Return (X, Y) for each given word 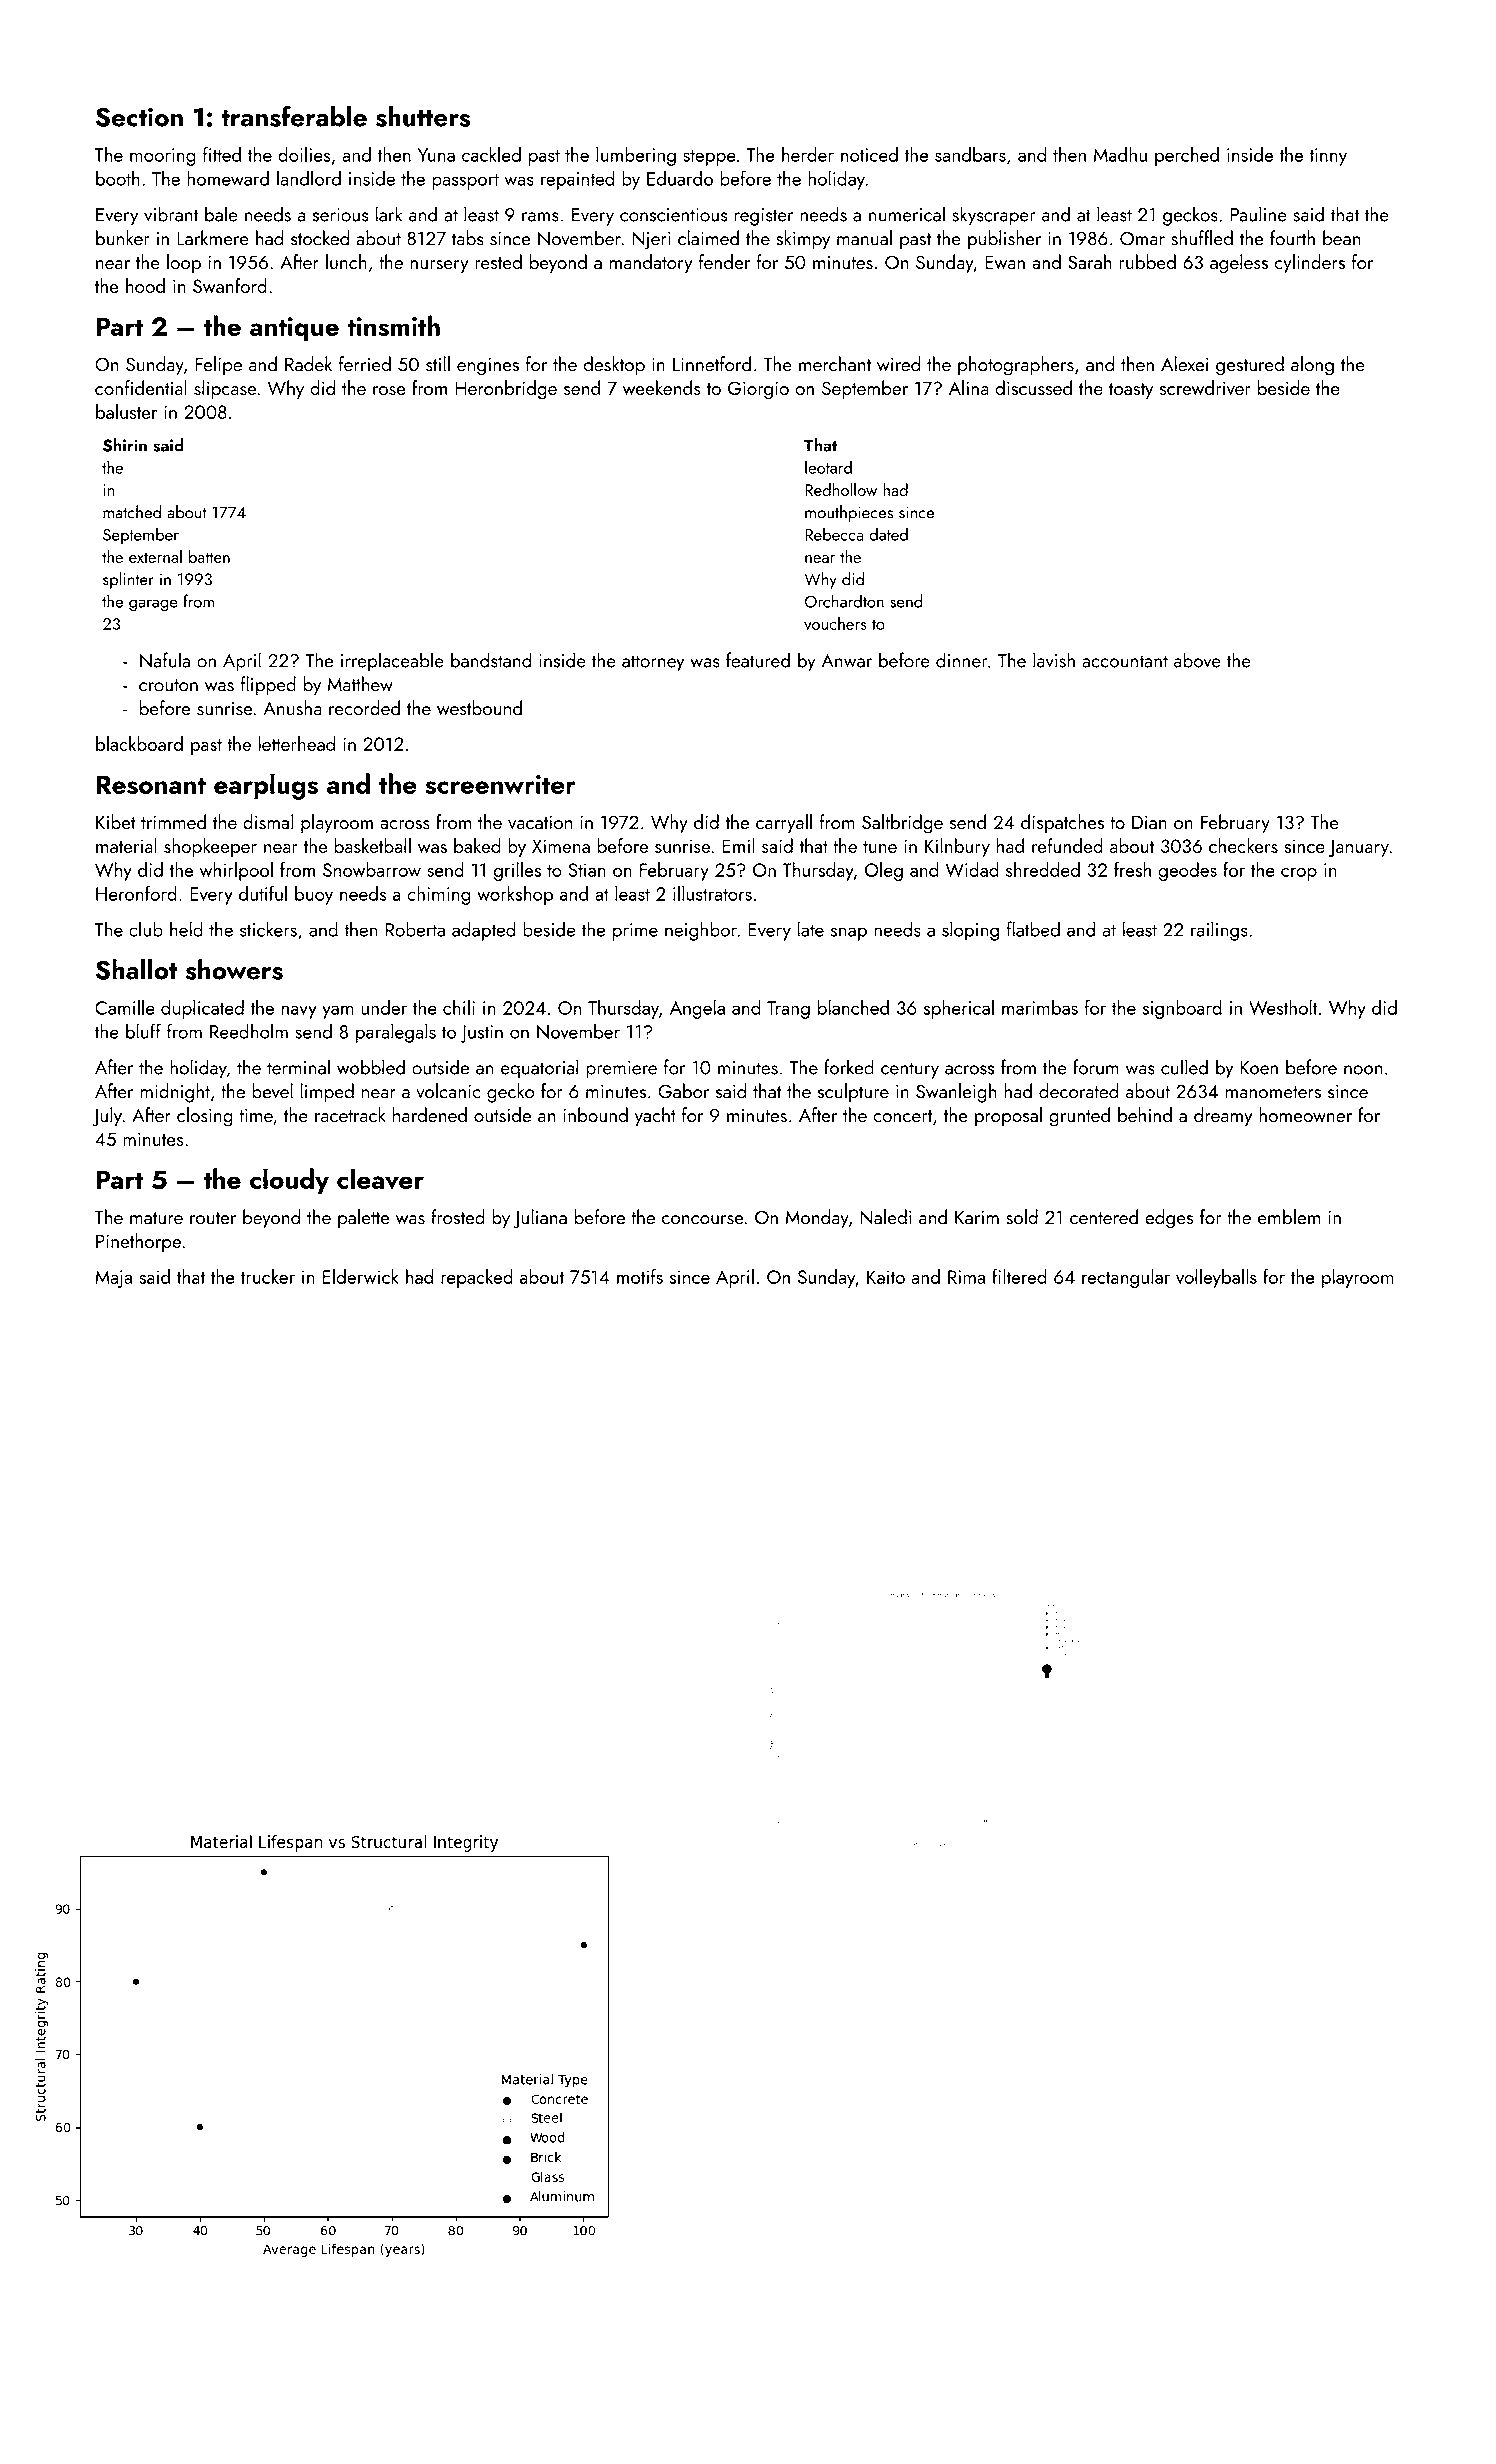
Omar (1142, 239)
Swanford (230, 285)
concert (902, 1116)
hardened (430, 1114)
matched (132, 512)
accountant (1125, 661)
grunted (1079, 1117)
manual (864, 238)
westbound (479, 708)
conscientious (673, 215)
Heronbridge (506, 390)
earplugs (266, 786)
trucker (268, 1276)
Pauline (1259, 214)
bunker (123, 238)
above (1197, 660)
